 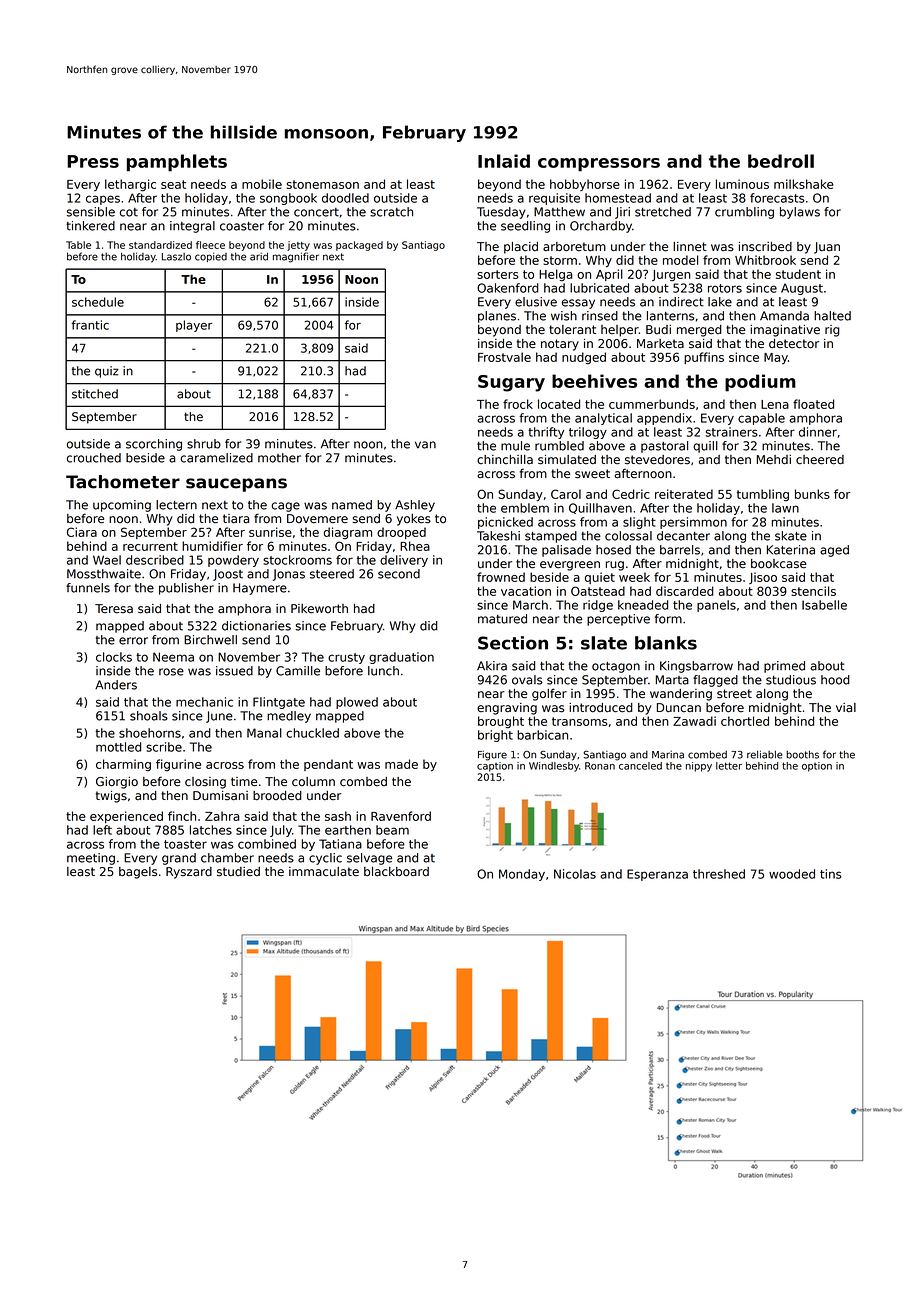 I want to click on detector, so click(x=794, y=344).
